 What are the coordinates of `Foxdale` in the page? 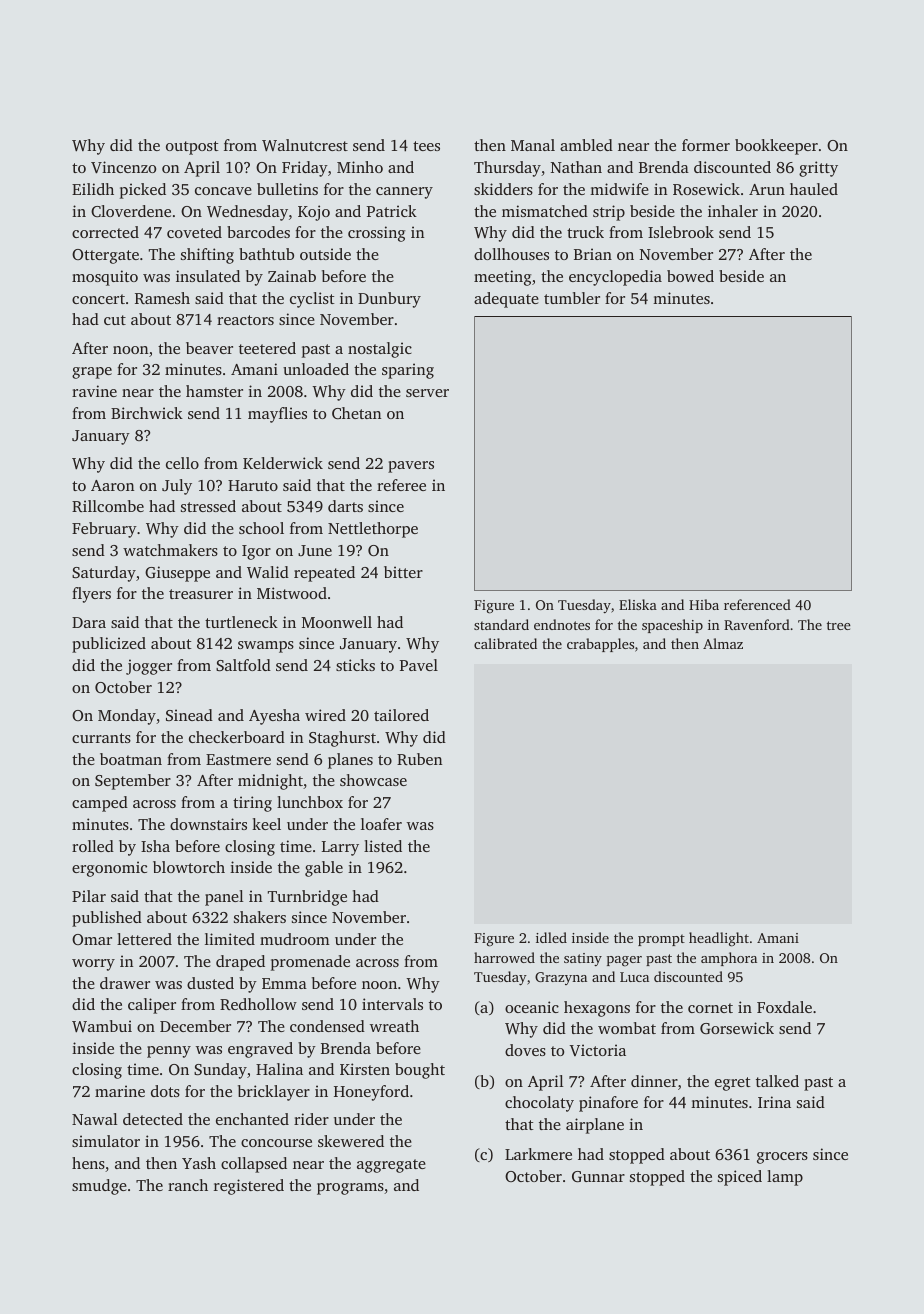 It's located at (784, 1007).
